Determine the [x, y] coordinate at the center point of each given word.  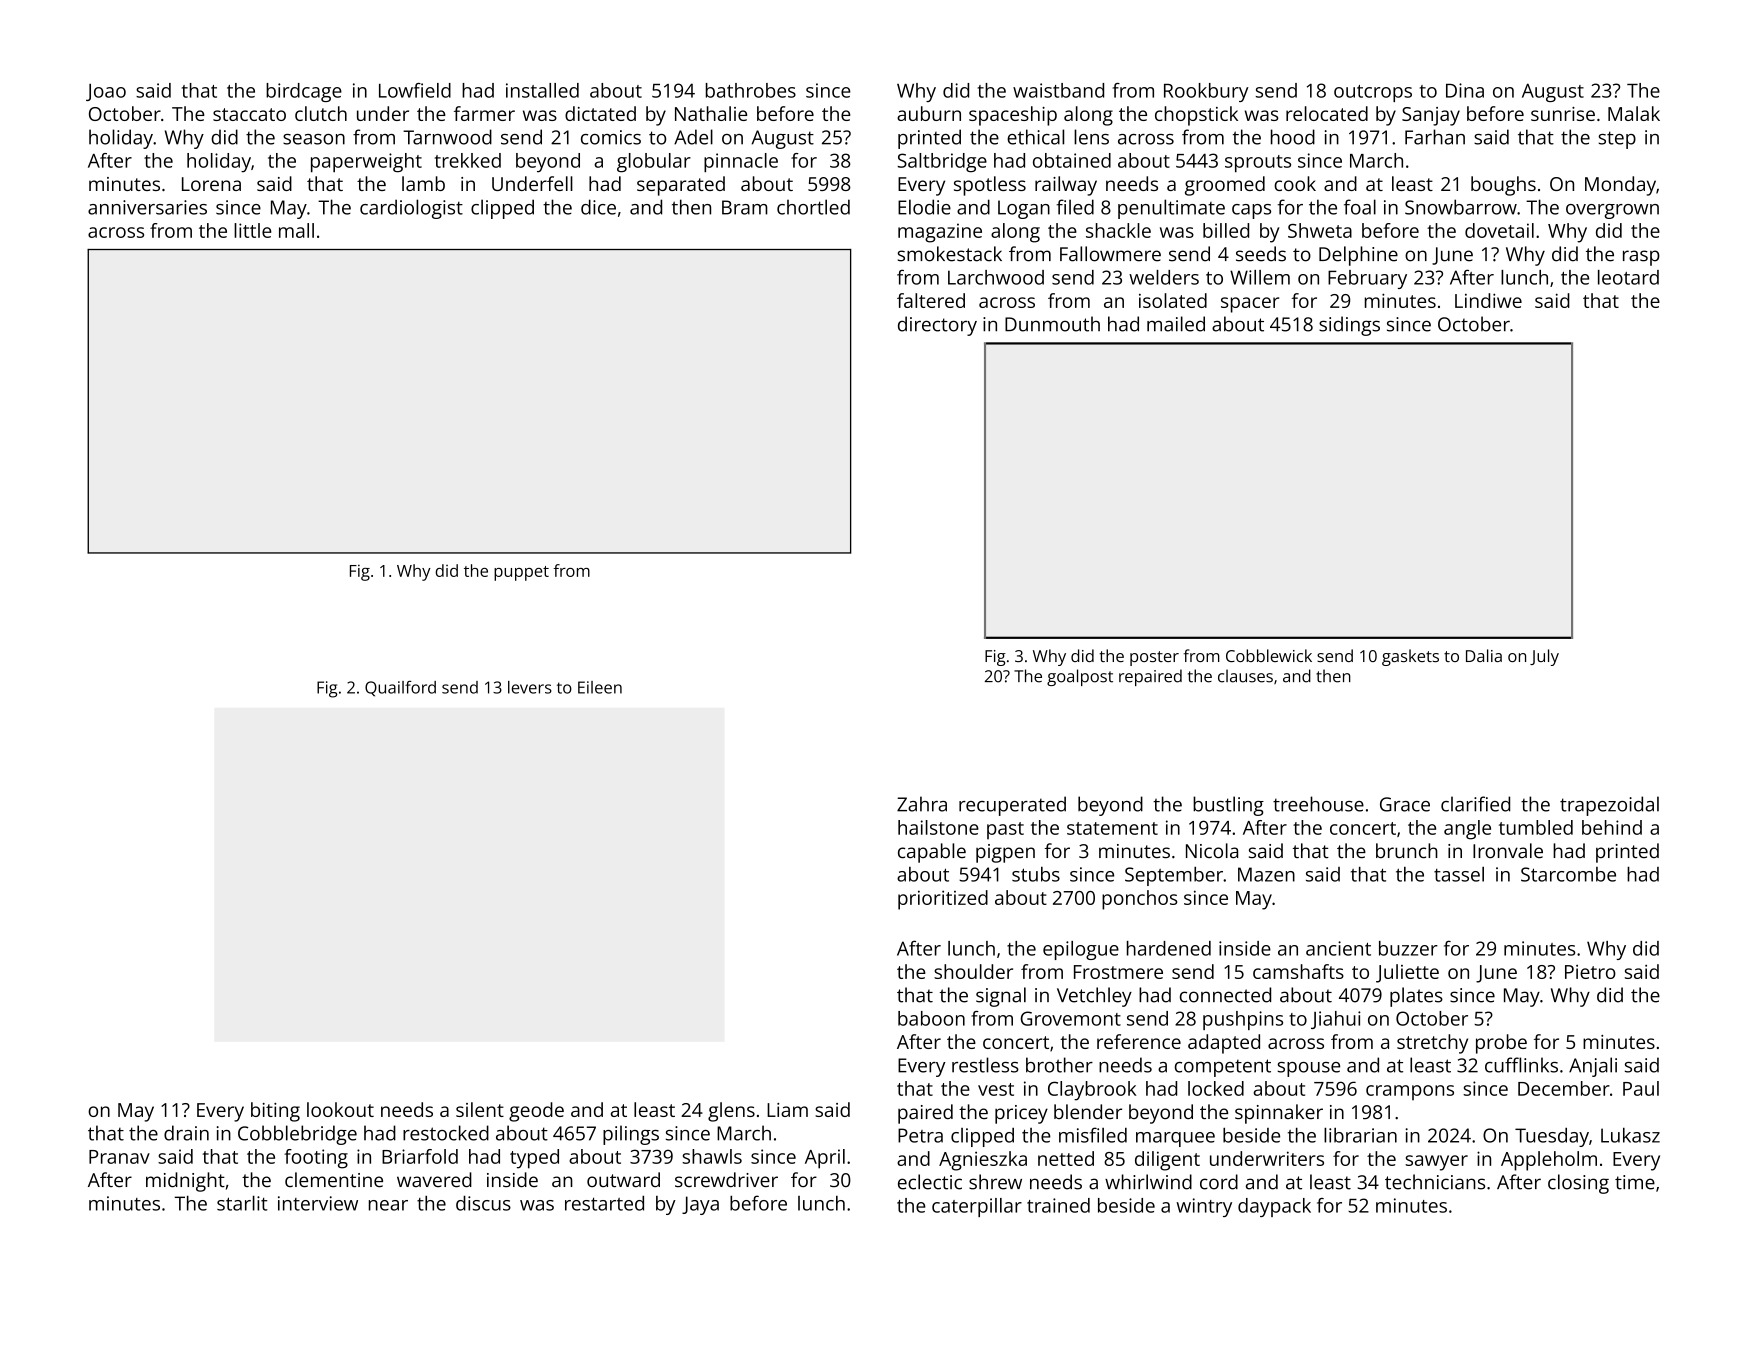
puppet [521, 573]
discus [483, 1203]
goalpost [1080, 677]
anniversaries [147, 207]
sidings [1349, 326]
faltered [931, 300]
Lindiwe [1488, 300]
